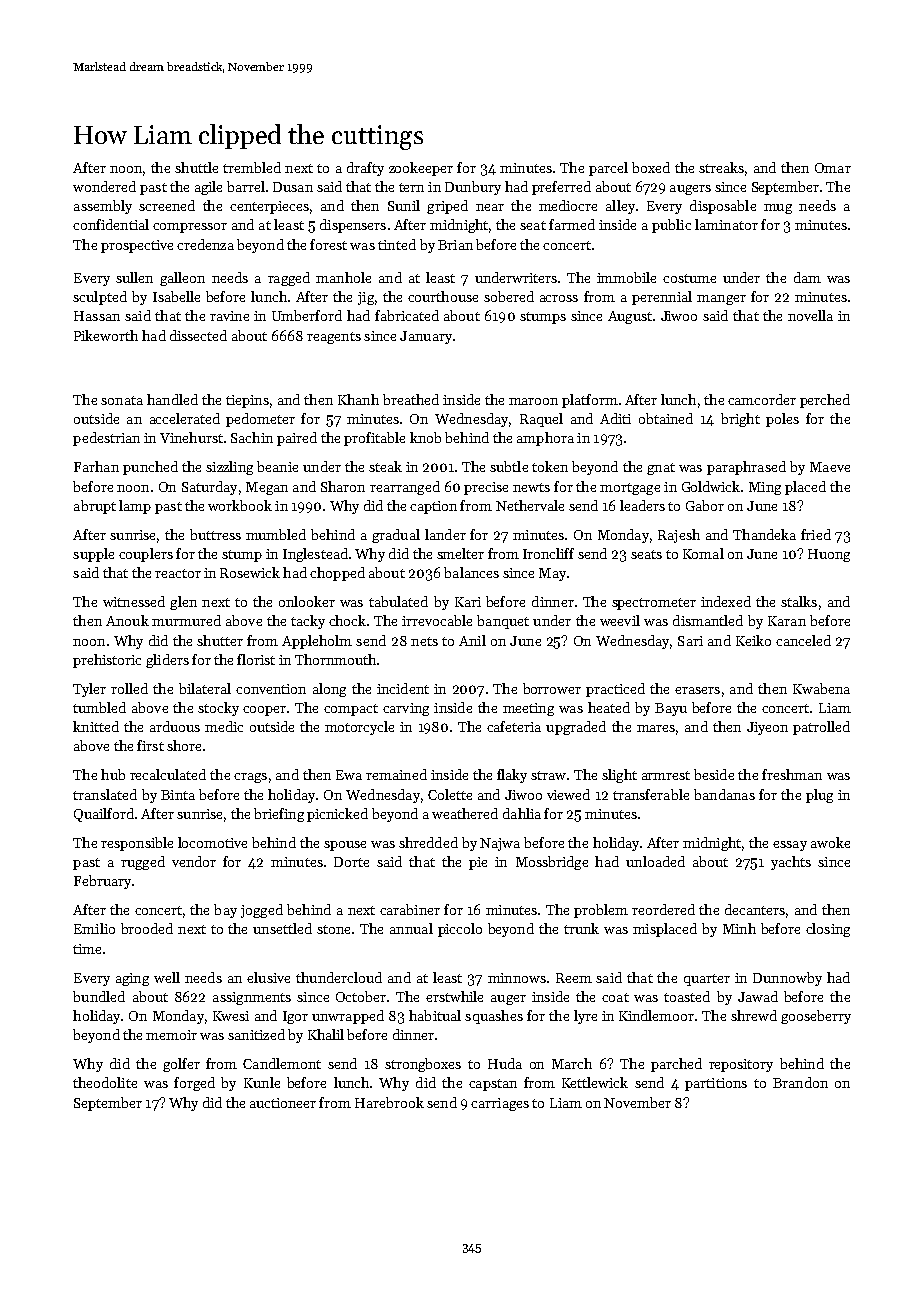 This screenshot has height=1308, width=924. Describe the element at coordinates (176, 296) in the screenshot. I see `Isabelle` at that location.
